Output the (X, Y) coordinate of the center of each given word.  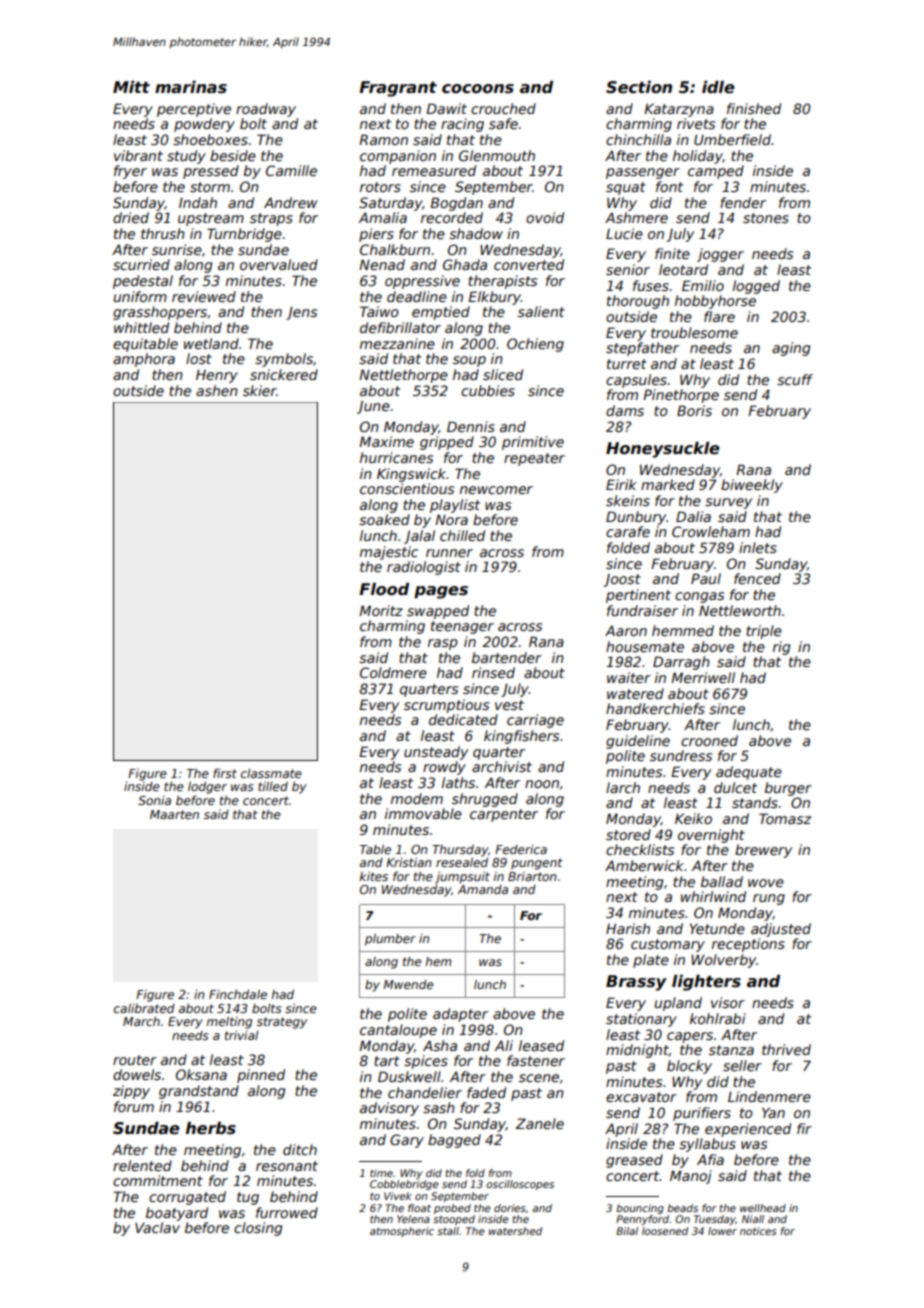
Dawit (446, 108)
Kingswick (411, 475)
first (225, 773)
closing (258, 1229)
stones (766, 218)
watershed (516, 1231)
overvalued (279, 264)
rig (781, 648)
